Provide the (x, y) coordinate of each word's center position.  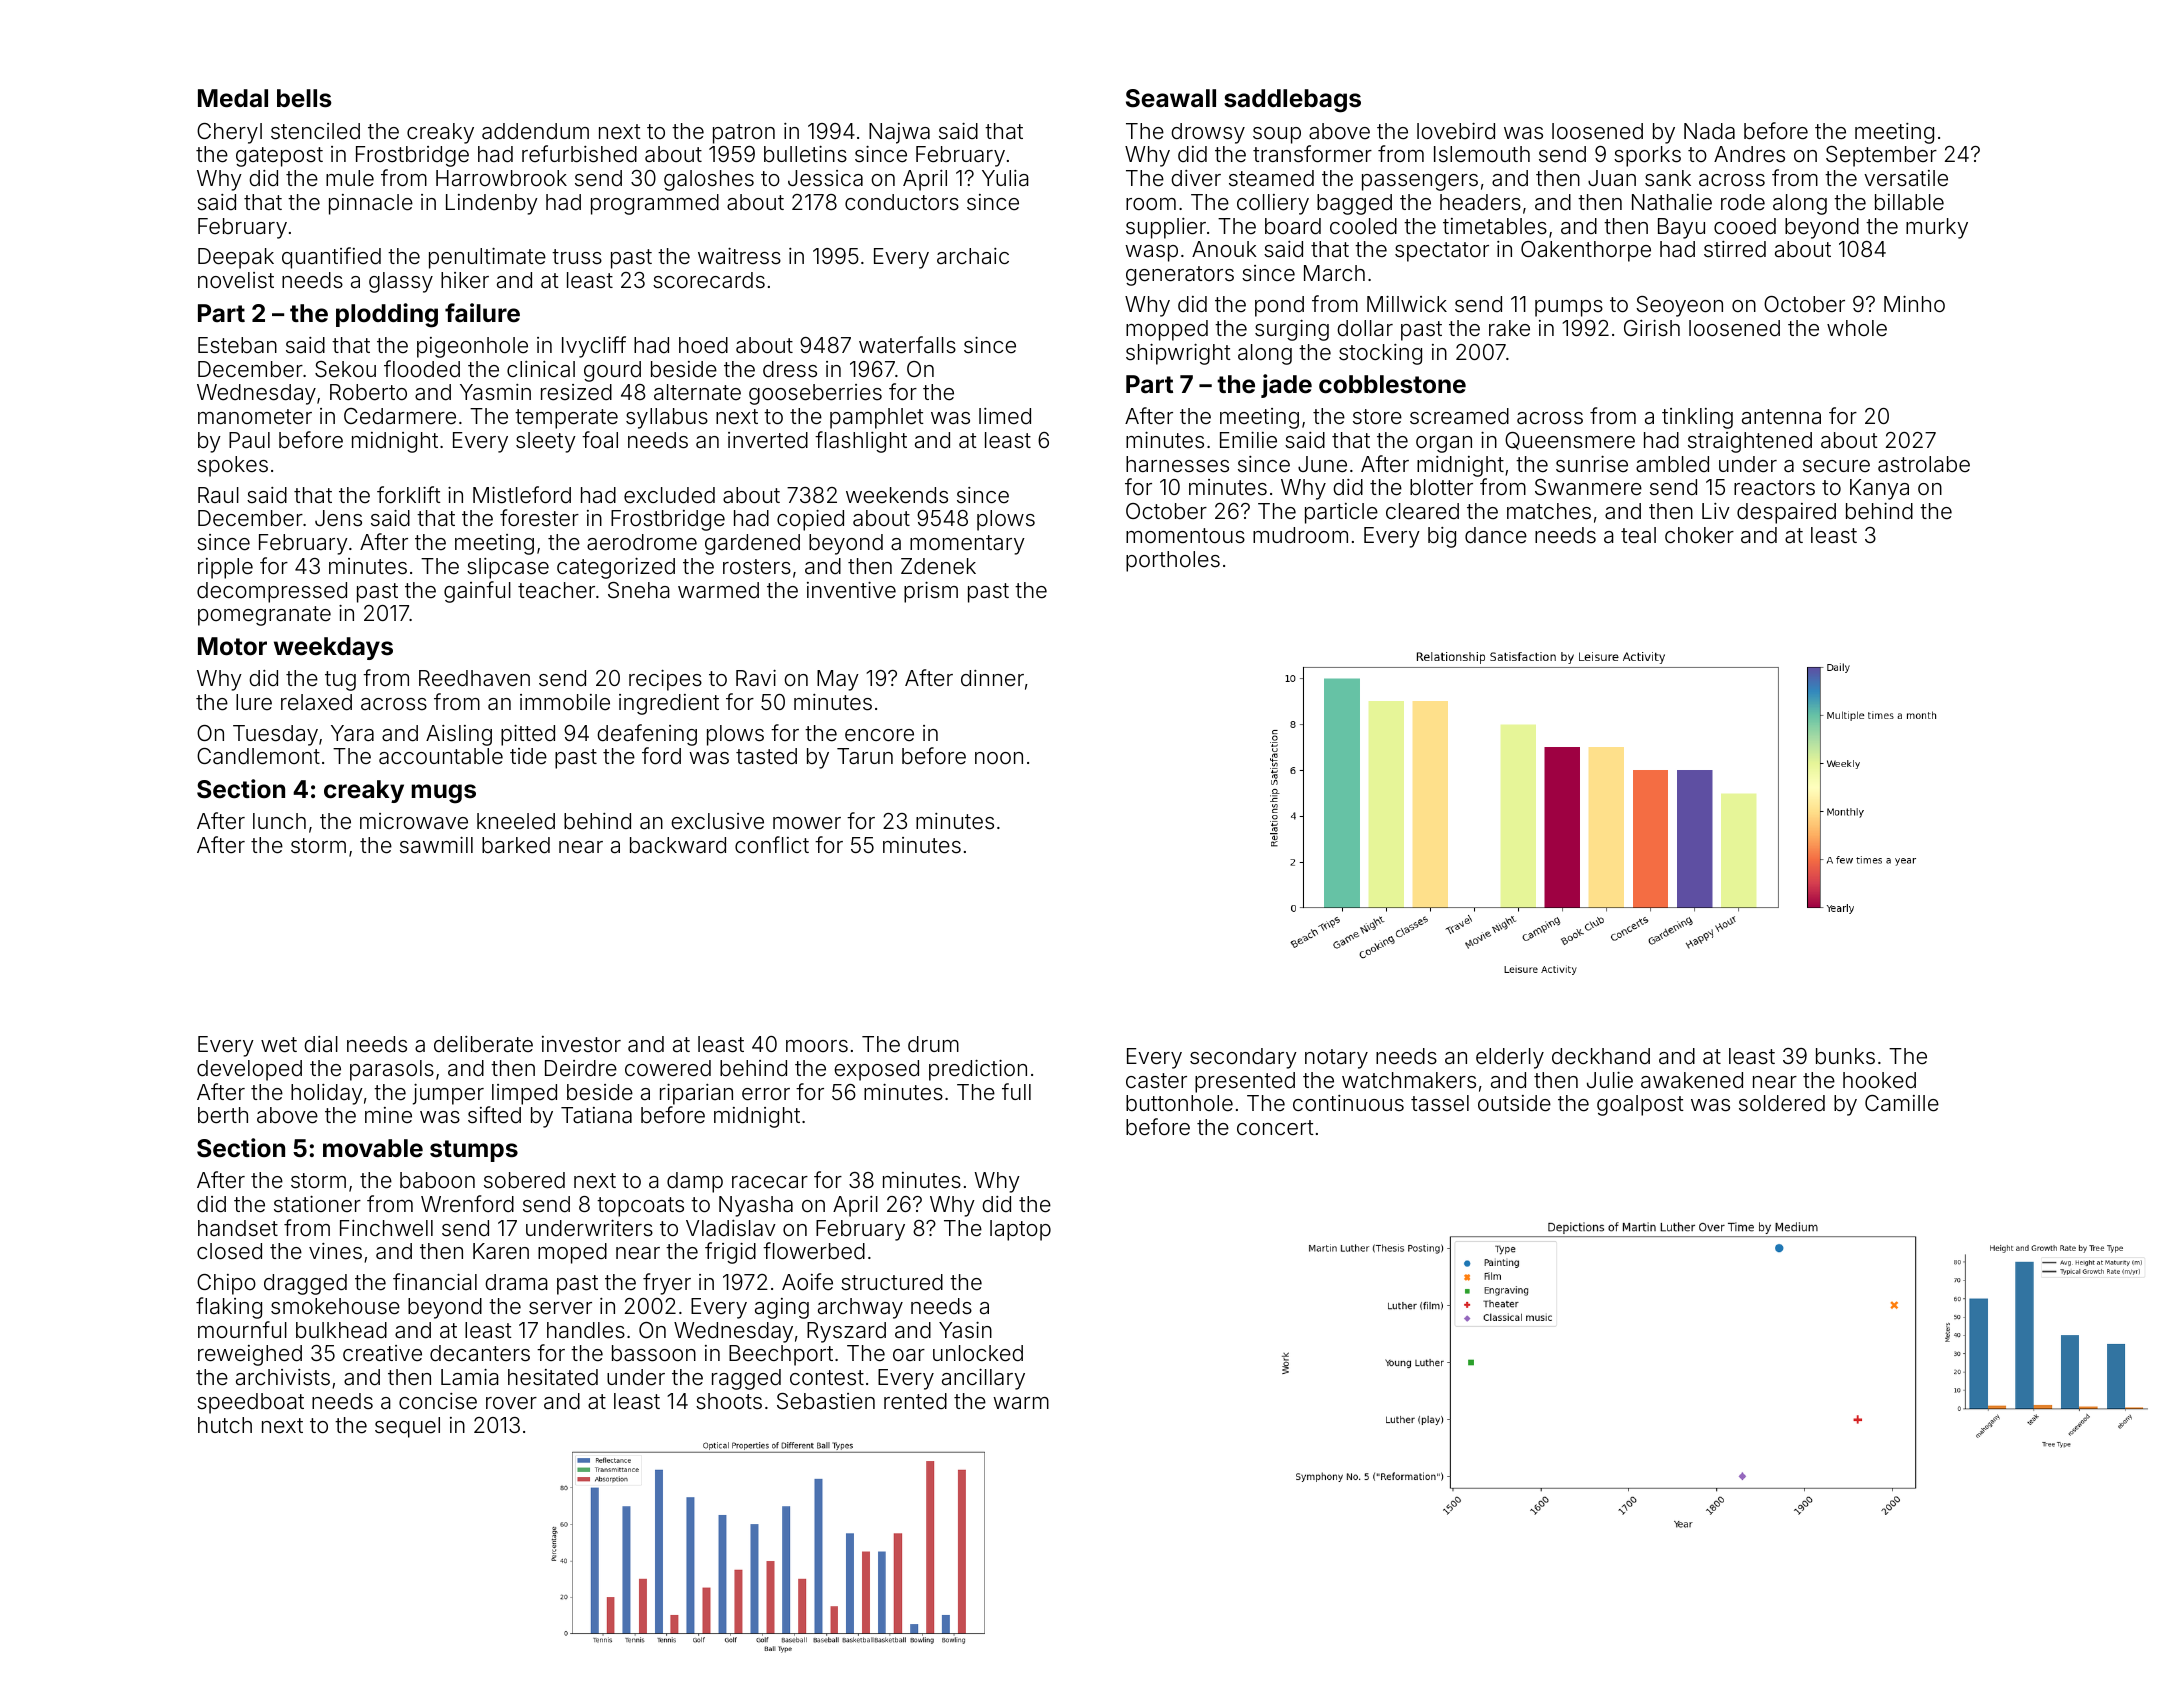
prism (931, 592)
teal (1638, 535)
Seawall (1171, 98)
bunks (1845, 1056)
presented (1245, 1082)
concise (438, 1401)
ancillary (983, 1379)
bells (304, 98)
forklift (409, 495)
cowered (668, 1068)
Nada (1709, 131)
